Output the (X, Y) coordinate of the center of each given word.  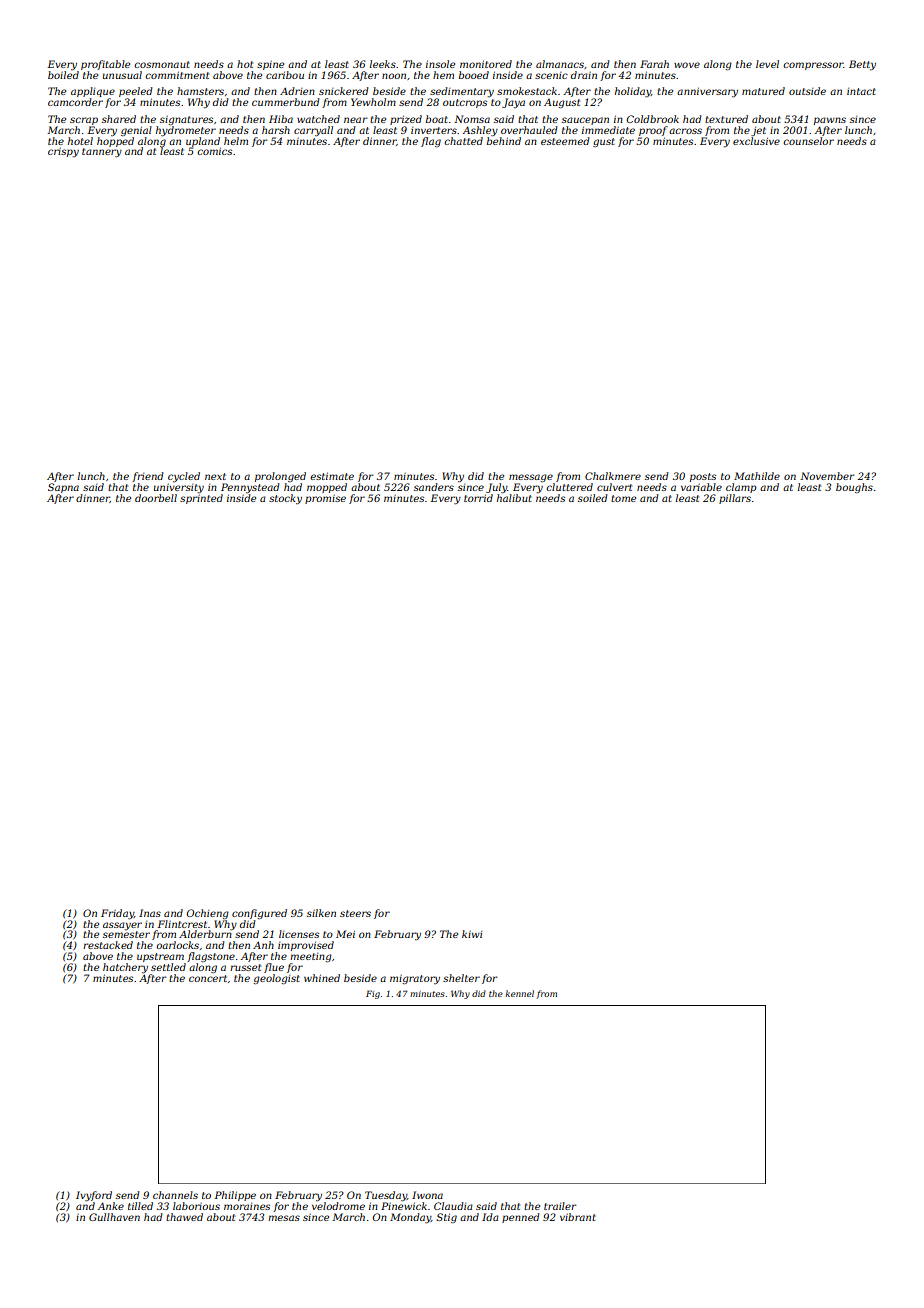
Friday (117, 914)
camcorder (75, 102)
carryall (313, 131)
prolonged (280, 477)
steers (355, 913)
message (531, 478)
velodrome (338, 1206)
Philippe (235, 1196)
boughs (854, 488)
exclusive (756, 141)
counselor (808, 141)
